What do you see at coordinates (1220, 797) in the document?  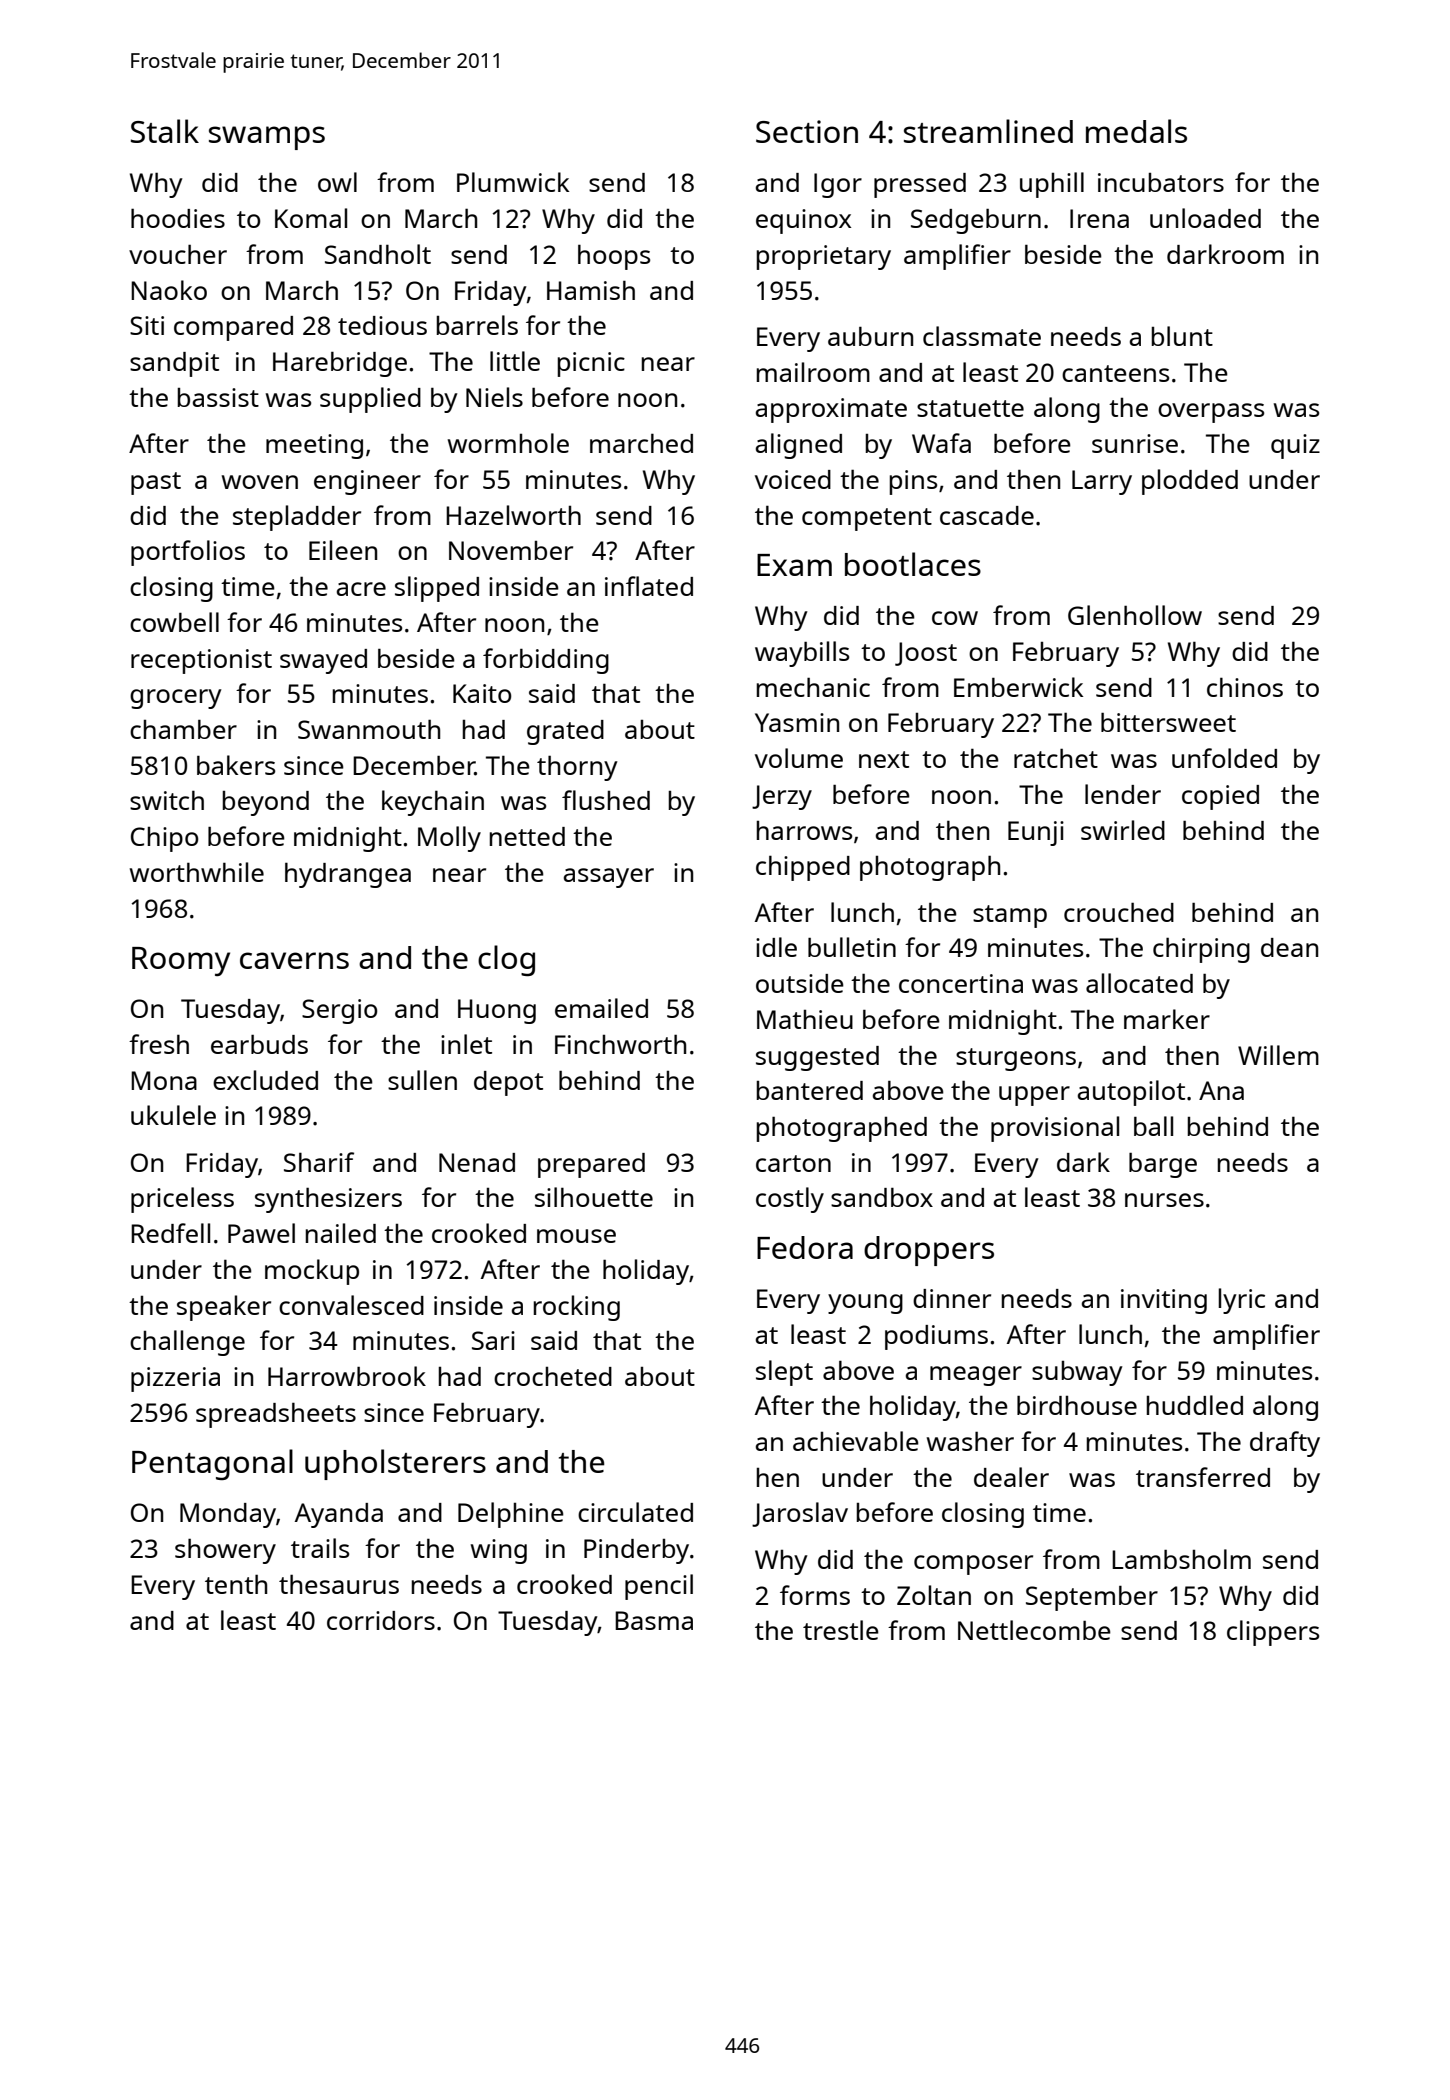 I see `copied` at bounding box center [1220, 797].
